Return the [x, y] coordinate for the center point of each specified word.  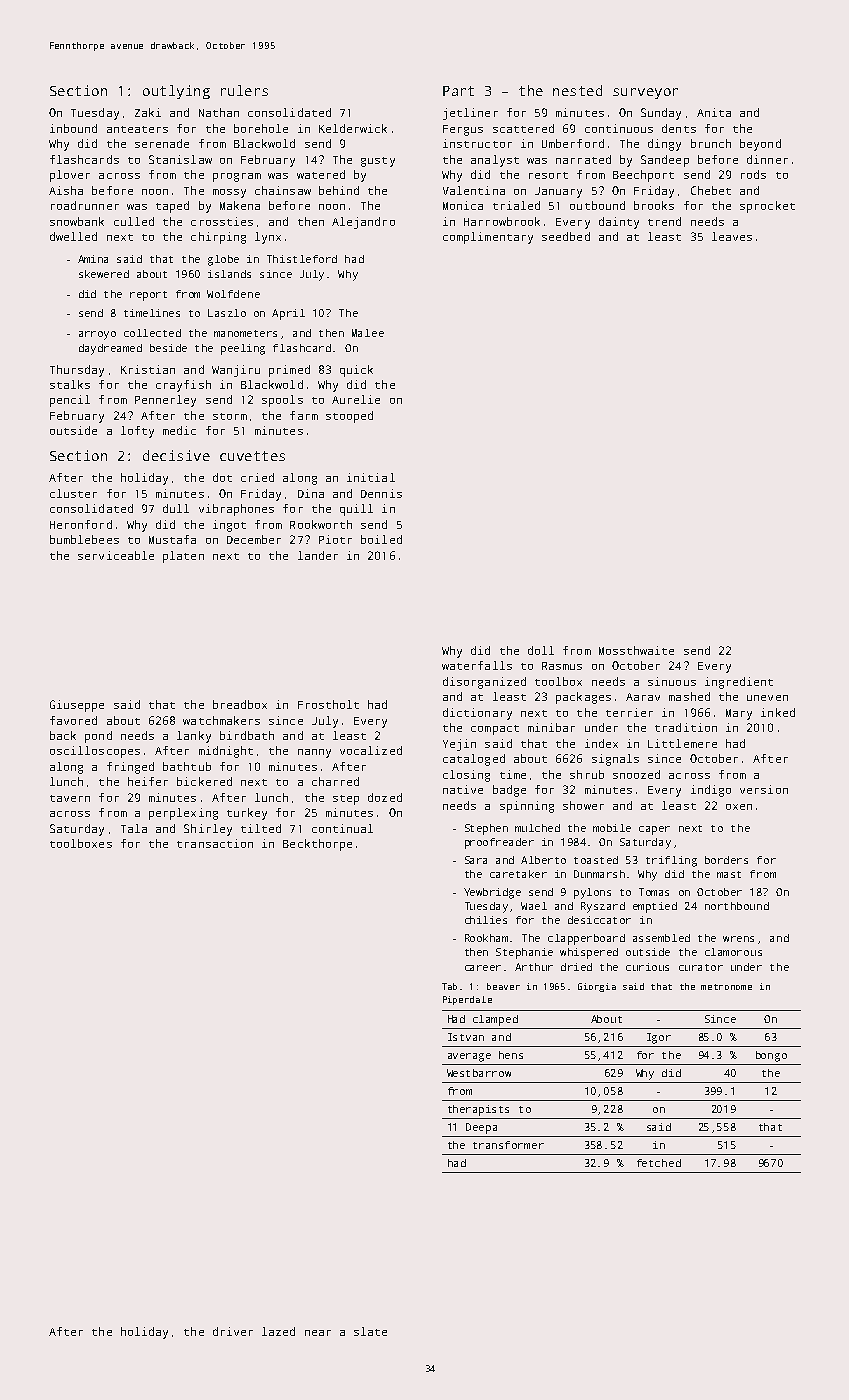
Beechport [643, 176]
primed [289, 371]
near [318, 1333]
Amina [93, 259]
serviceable [116, 555]
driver [233, 1331]
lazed [278, 1331]
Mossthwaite [636, 650]
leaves [732, 236]
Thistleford [302, 259]
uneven [767, 698]
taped [172, 207]
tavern [70, 798]
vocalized [371, 750]
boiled [381, 539]
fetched [659, 1163]
